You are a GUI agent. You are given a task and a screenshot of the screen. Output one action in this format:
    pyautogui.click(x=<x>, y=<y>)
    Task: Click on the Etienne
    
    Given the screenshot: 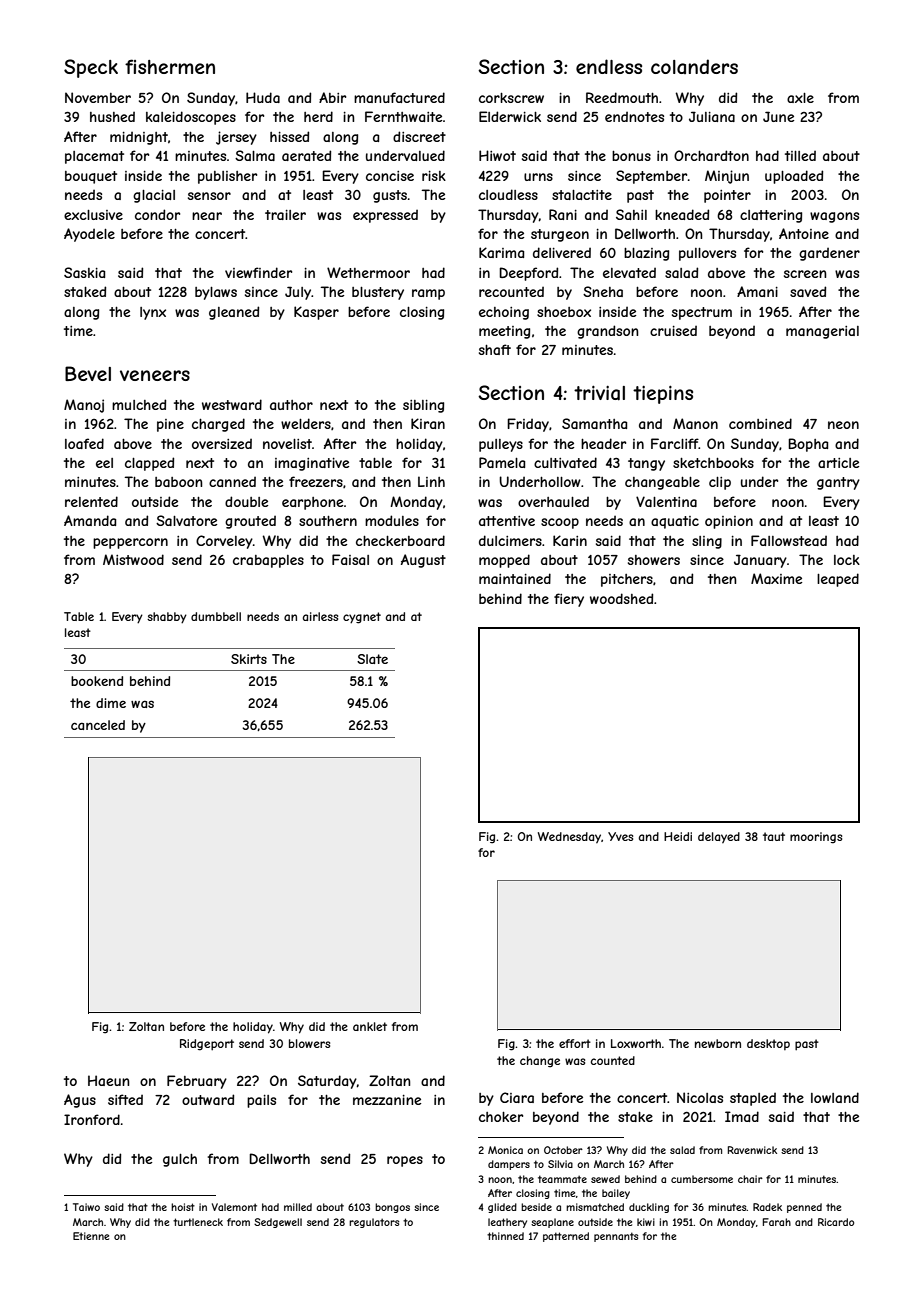 What is the action you would take?
    pyautogui.click(x=91, y=1236)
